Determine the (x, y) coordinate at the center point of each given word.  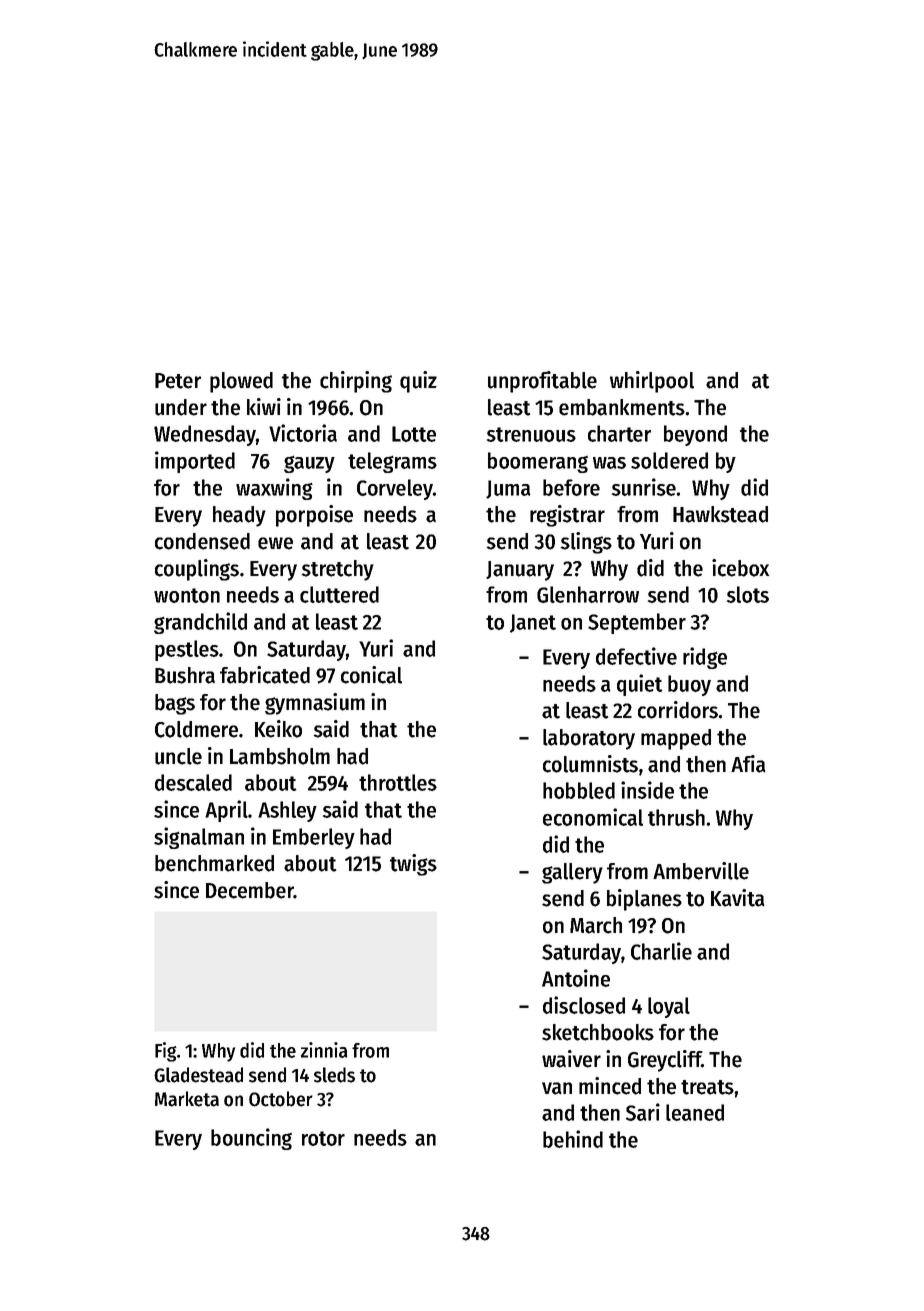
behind (573, 1139)
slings (586, 543)
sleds (334, 1075)
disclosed (584, 1005)
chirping (356, 382)
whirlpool (652, 382)
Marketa (187, 1099)
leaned (695, 1112)
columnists (590, 764)
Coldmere (196, 729)
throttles (398, 782)
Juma (508, 489)
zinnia (324, 1050)
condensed (202, 541)
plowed (241, 382)
